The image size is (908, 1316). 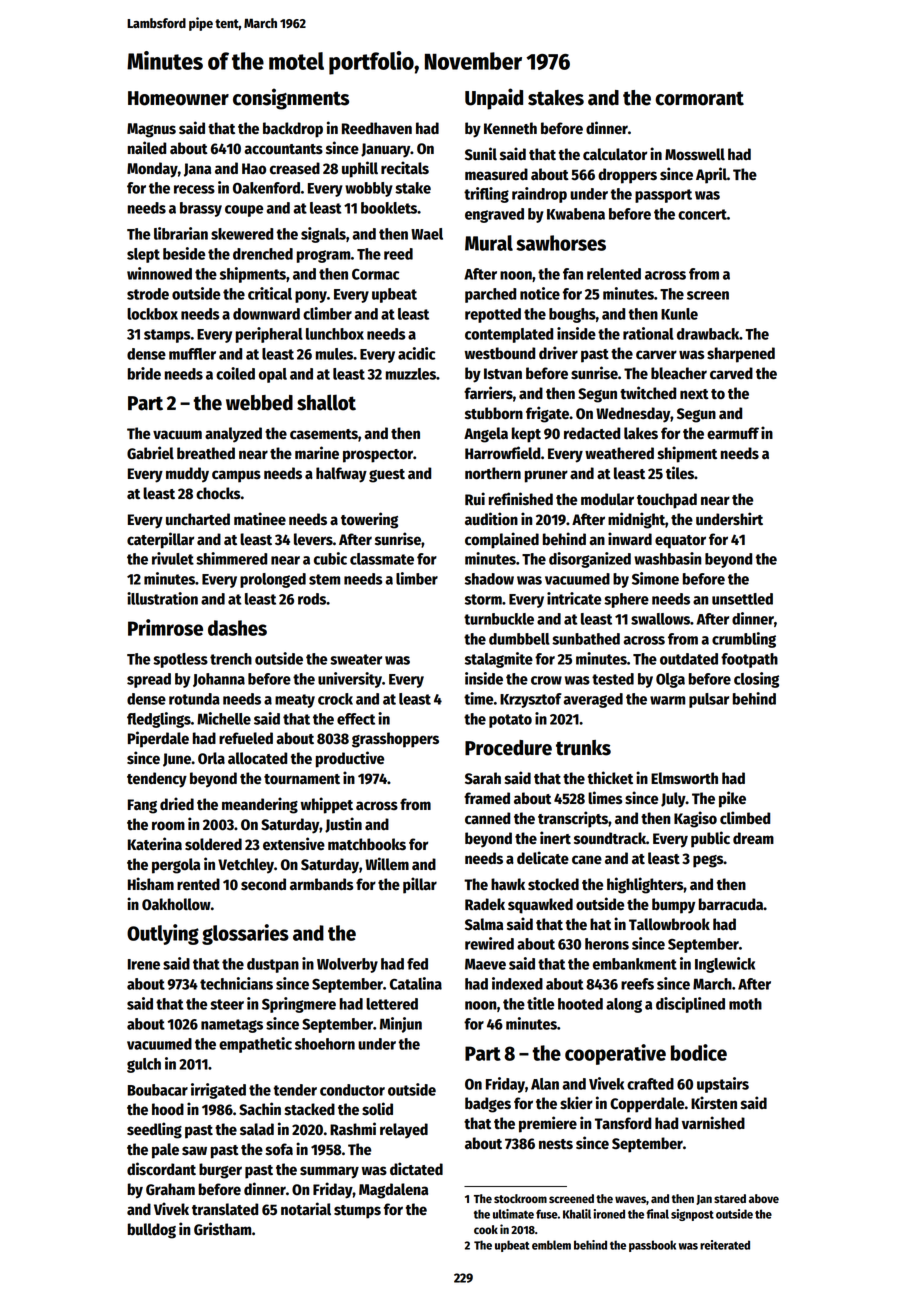 What do you see at coordinates (222, 1229) in the screenshot?
I see `Gristham` at bounding box center [222, 1229].
